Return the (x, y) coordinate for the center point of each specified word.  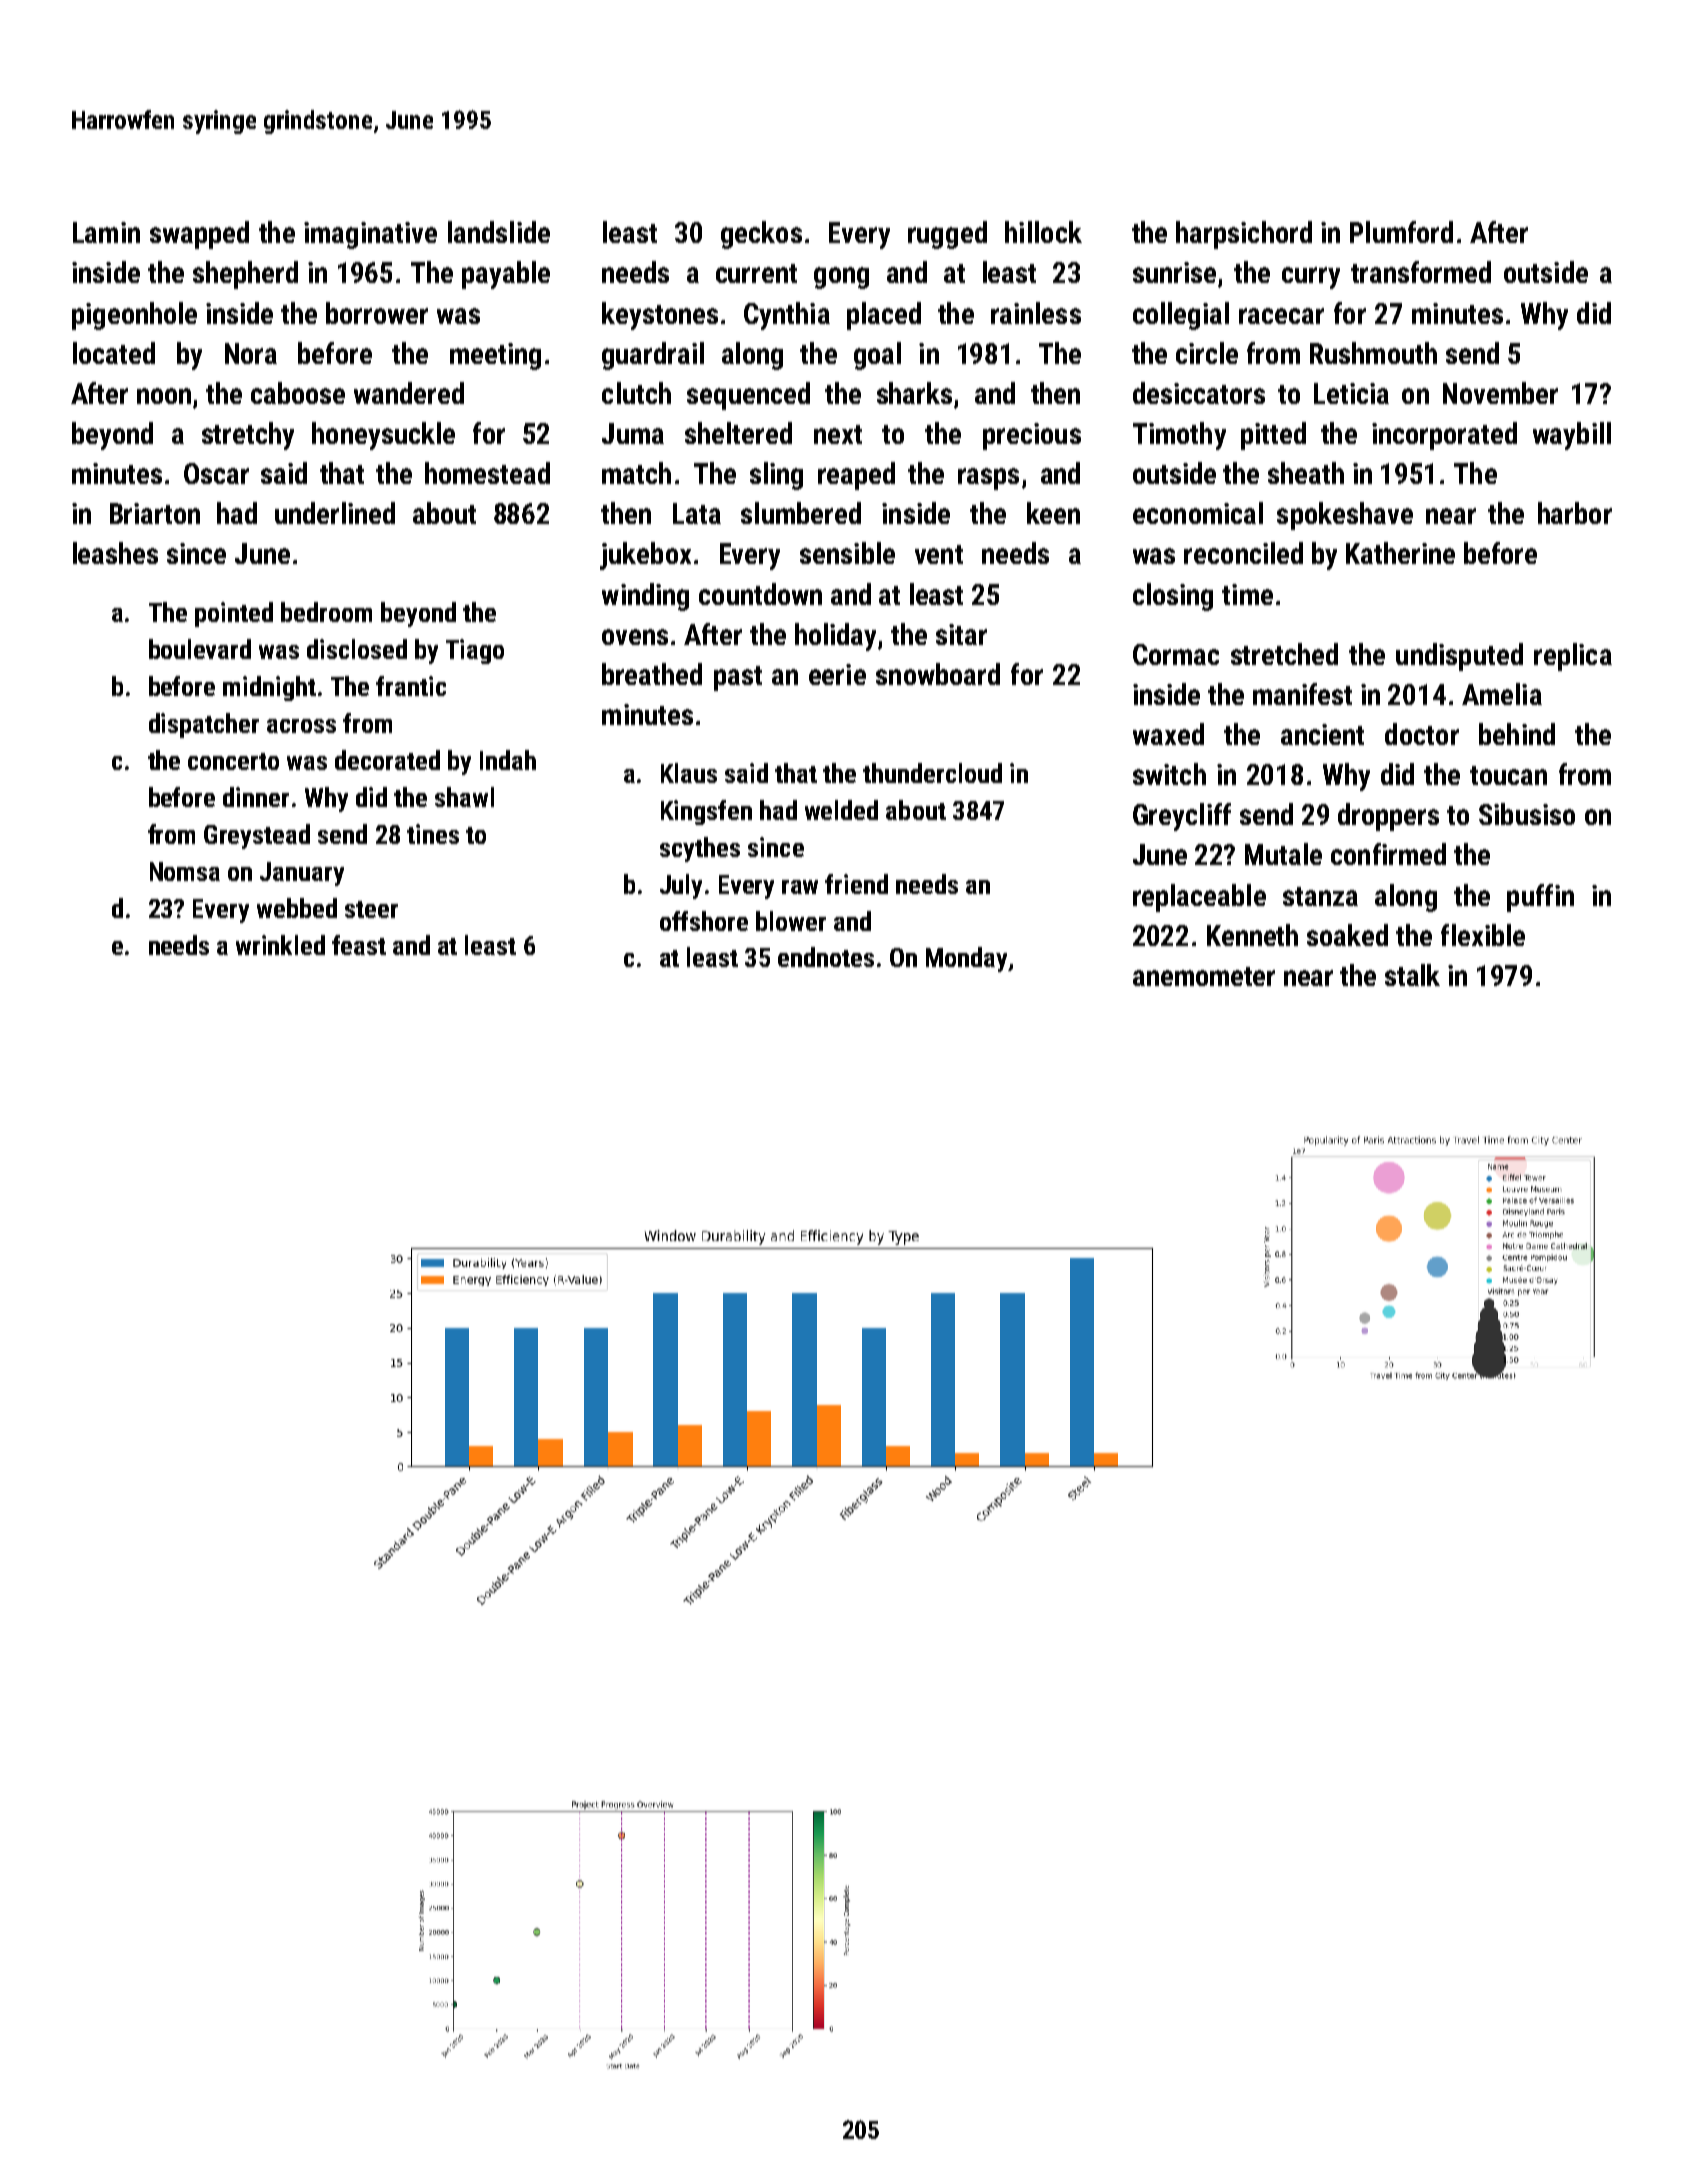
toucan (1508, 775)
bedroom (326, 612)
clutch (636, 393)
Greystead (257, 836)
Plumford (1401, 232)
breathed (652, 674)
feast (359, 945)
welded (841, 810)
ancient (1322, 734)
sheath (1306, 473)
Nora (251, 353)
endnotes (826, 957)
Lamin (106, 232)
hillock (1043, 232)
